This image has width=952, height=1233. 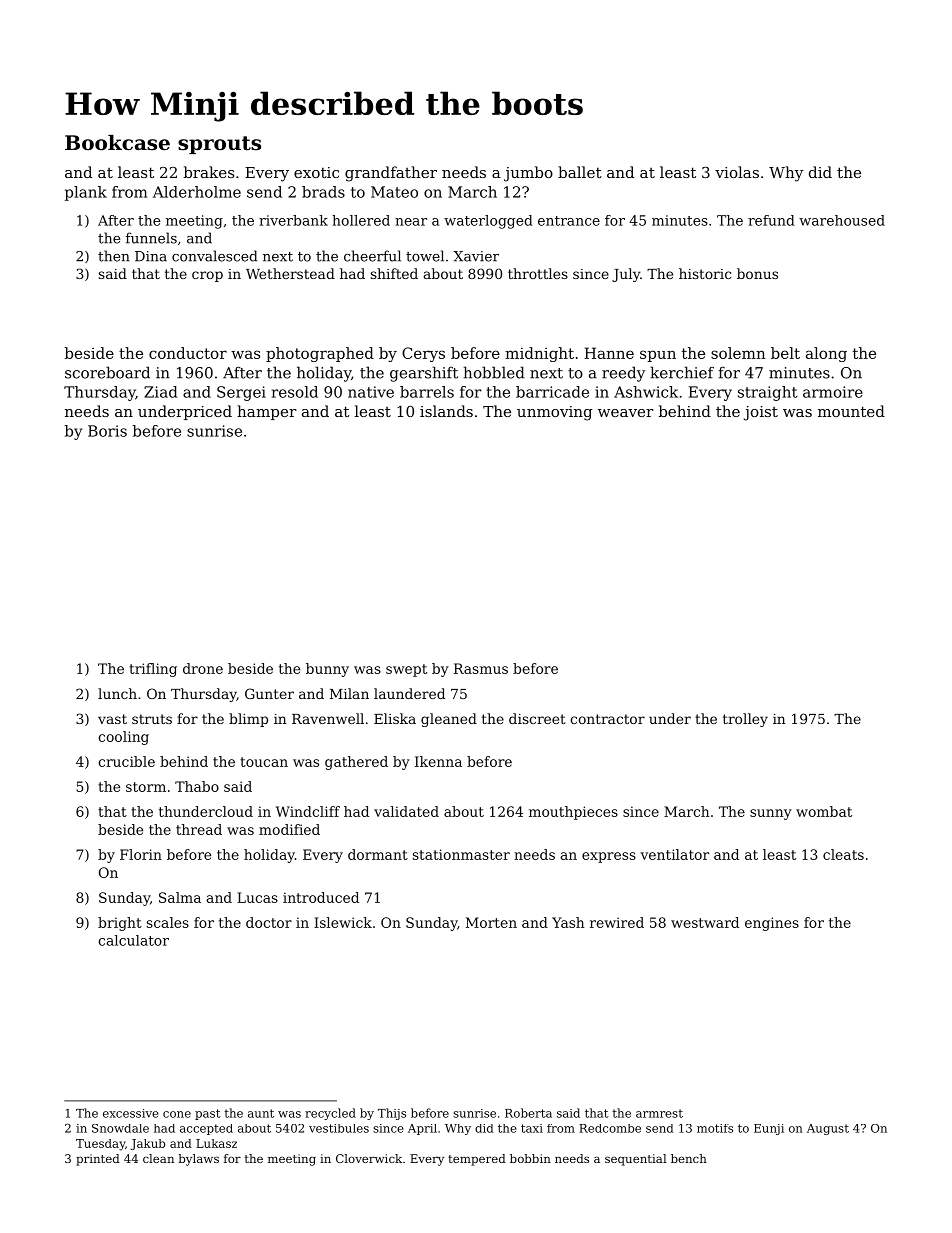 I want to click on then, so click(x=114, y=256).
